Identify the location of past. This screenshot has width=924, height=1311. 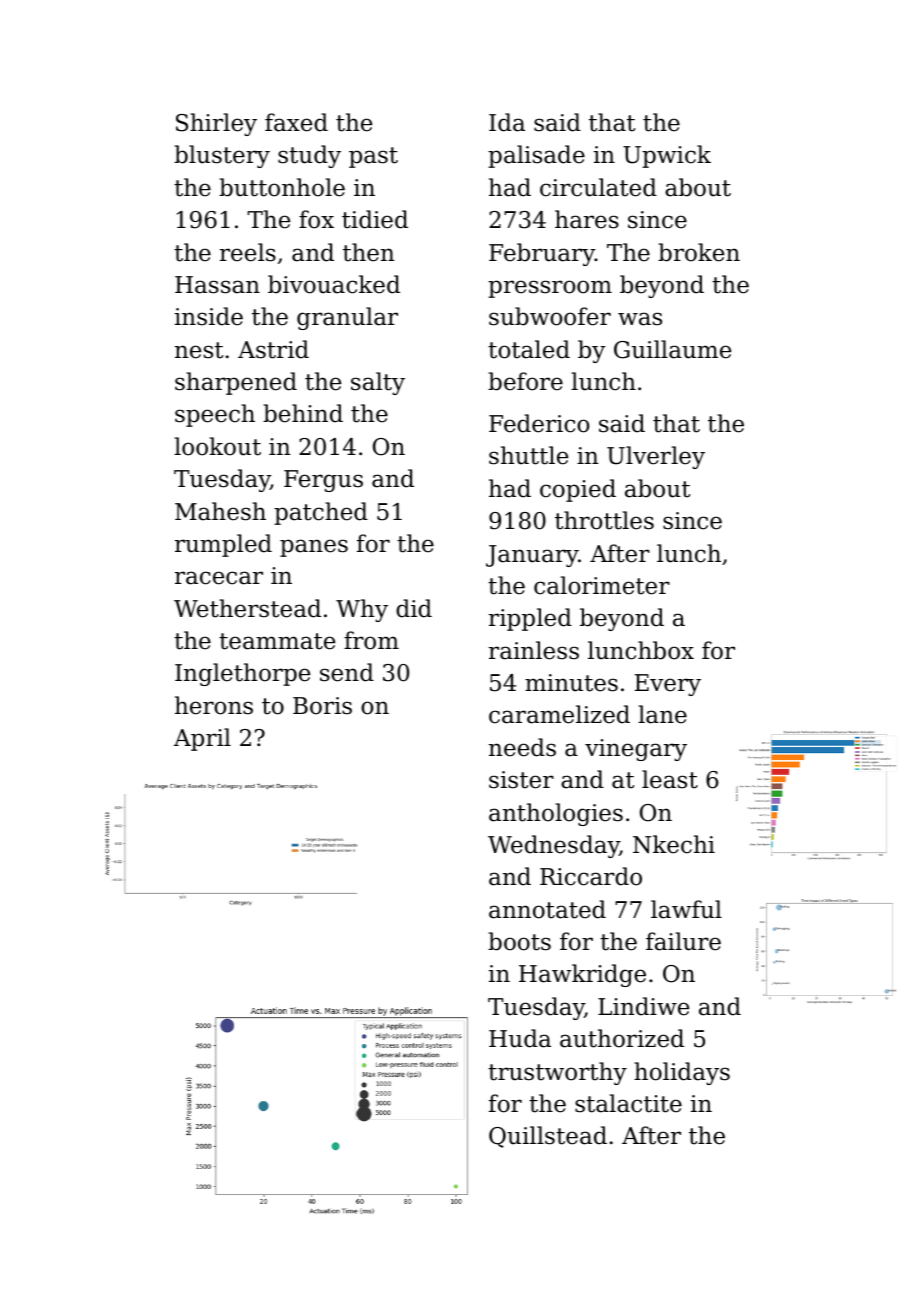
(373, 157).
